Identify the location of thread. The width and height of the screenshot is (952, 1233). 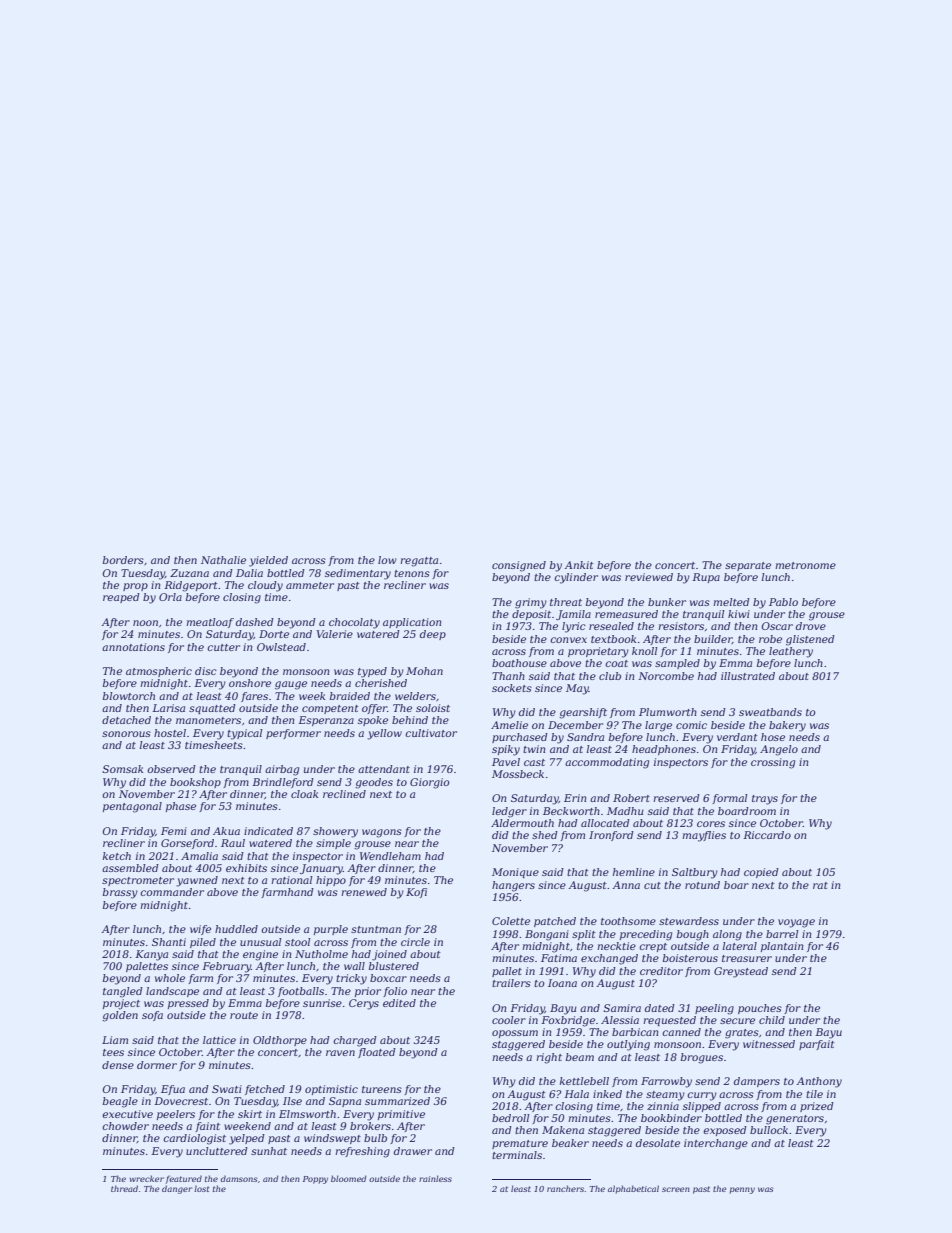
(124, 1188).
